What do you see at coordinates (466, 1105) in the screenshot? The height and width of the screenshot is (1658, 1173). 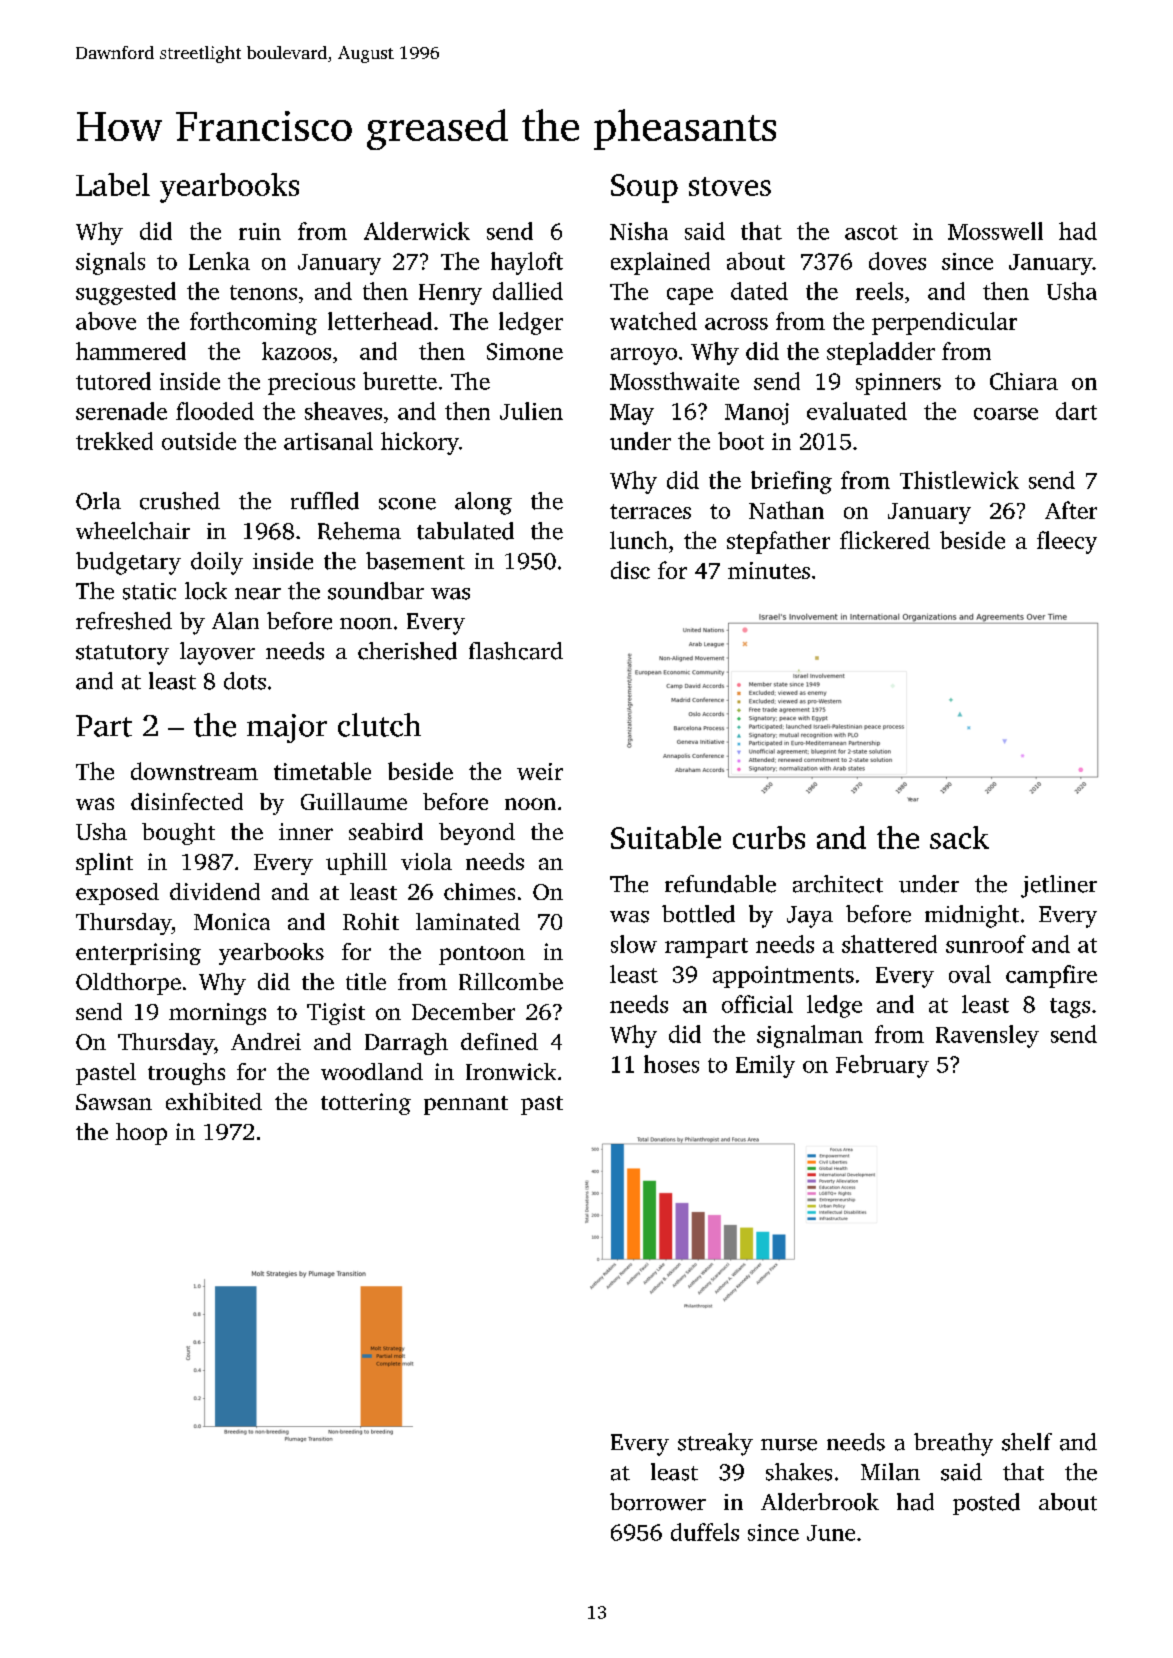 I see `pennant` at bounding box center [466, 1105].
